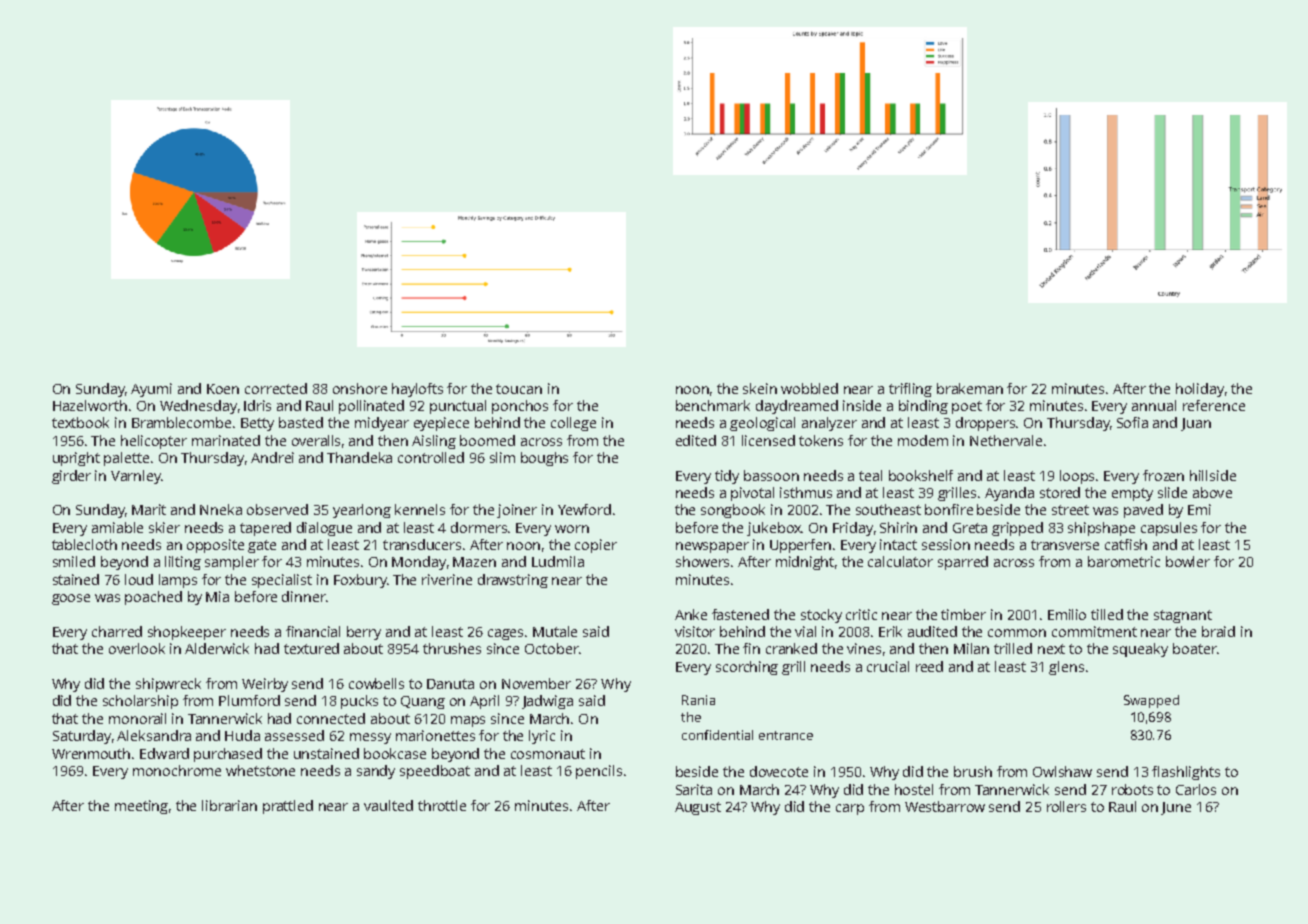  I want to click on drawstring, so click(513, 581).
